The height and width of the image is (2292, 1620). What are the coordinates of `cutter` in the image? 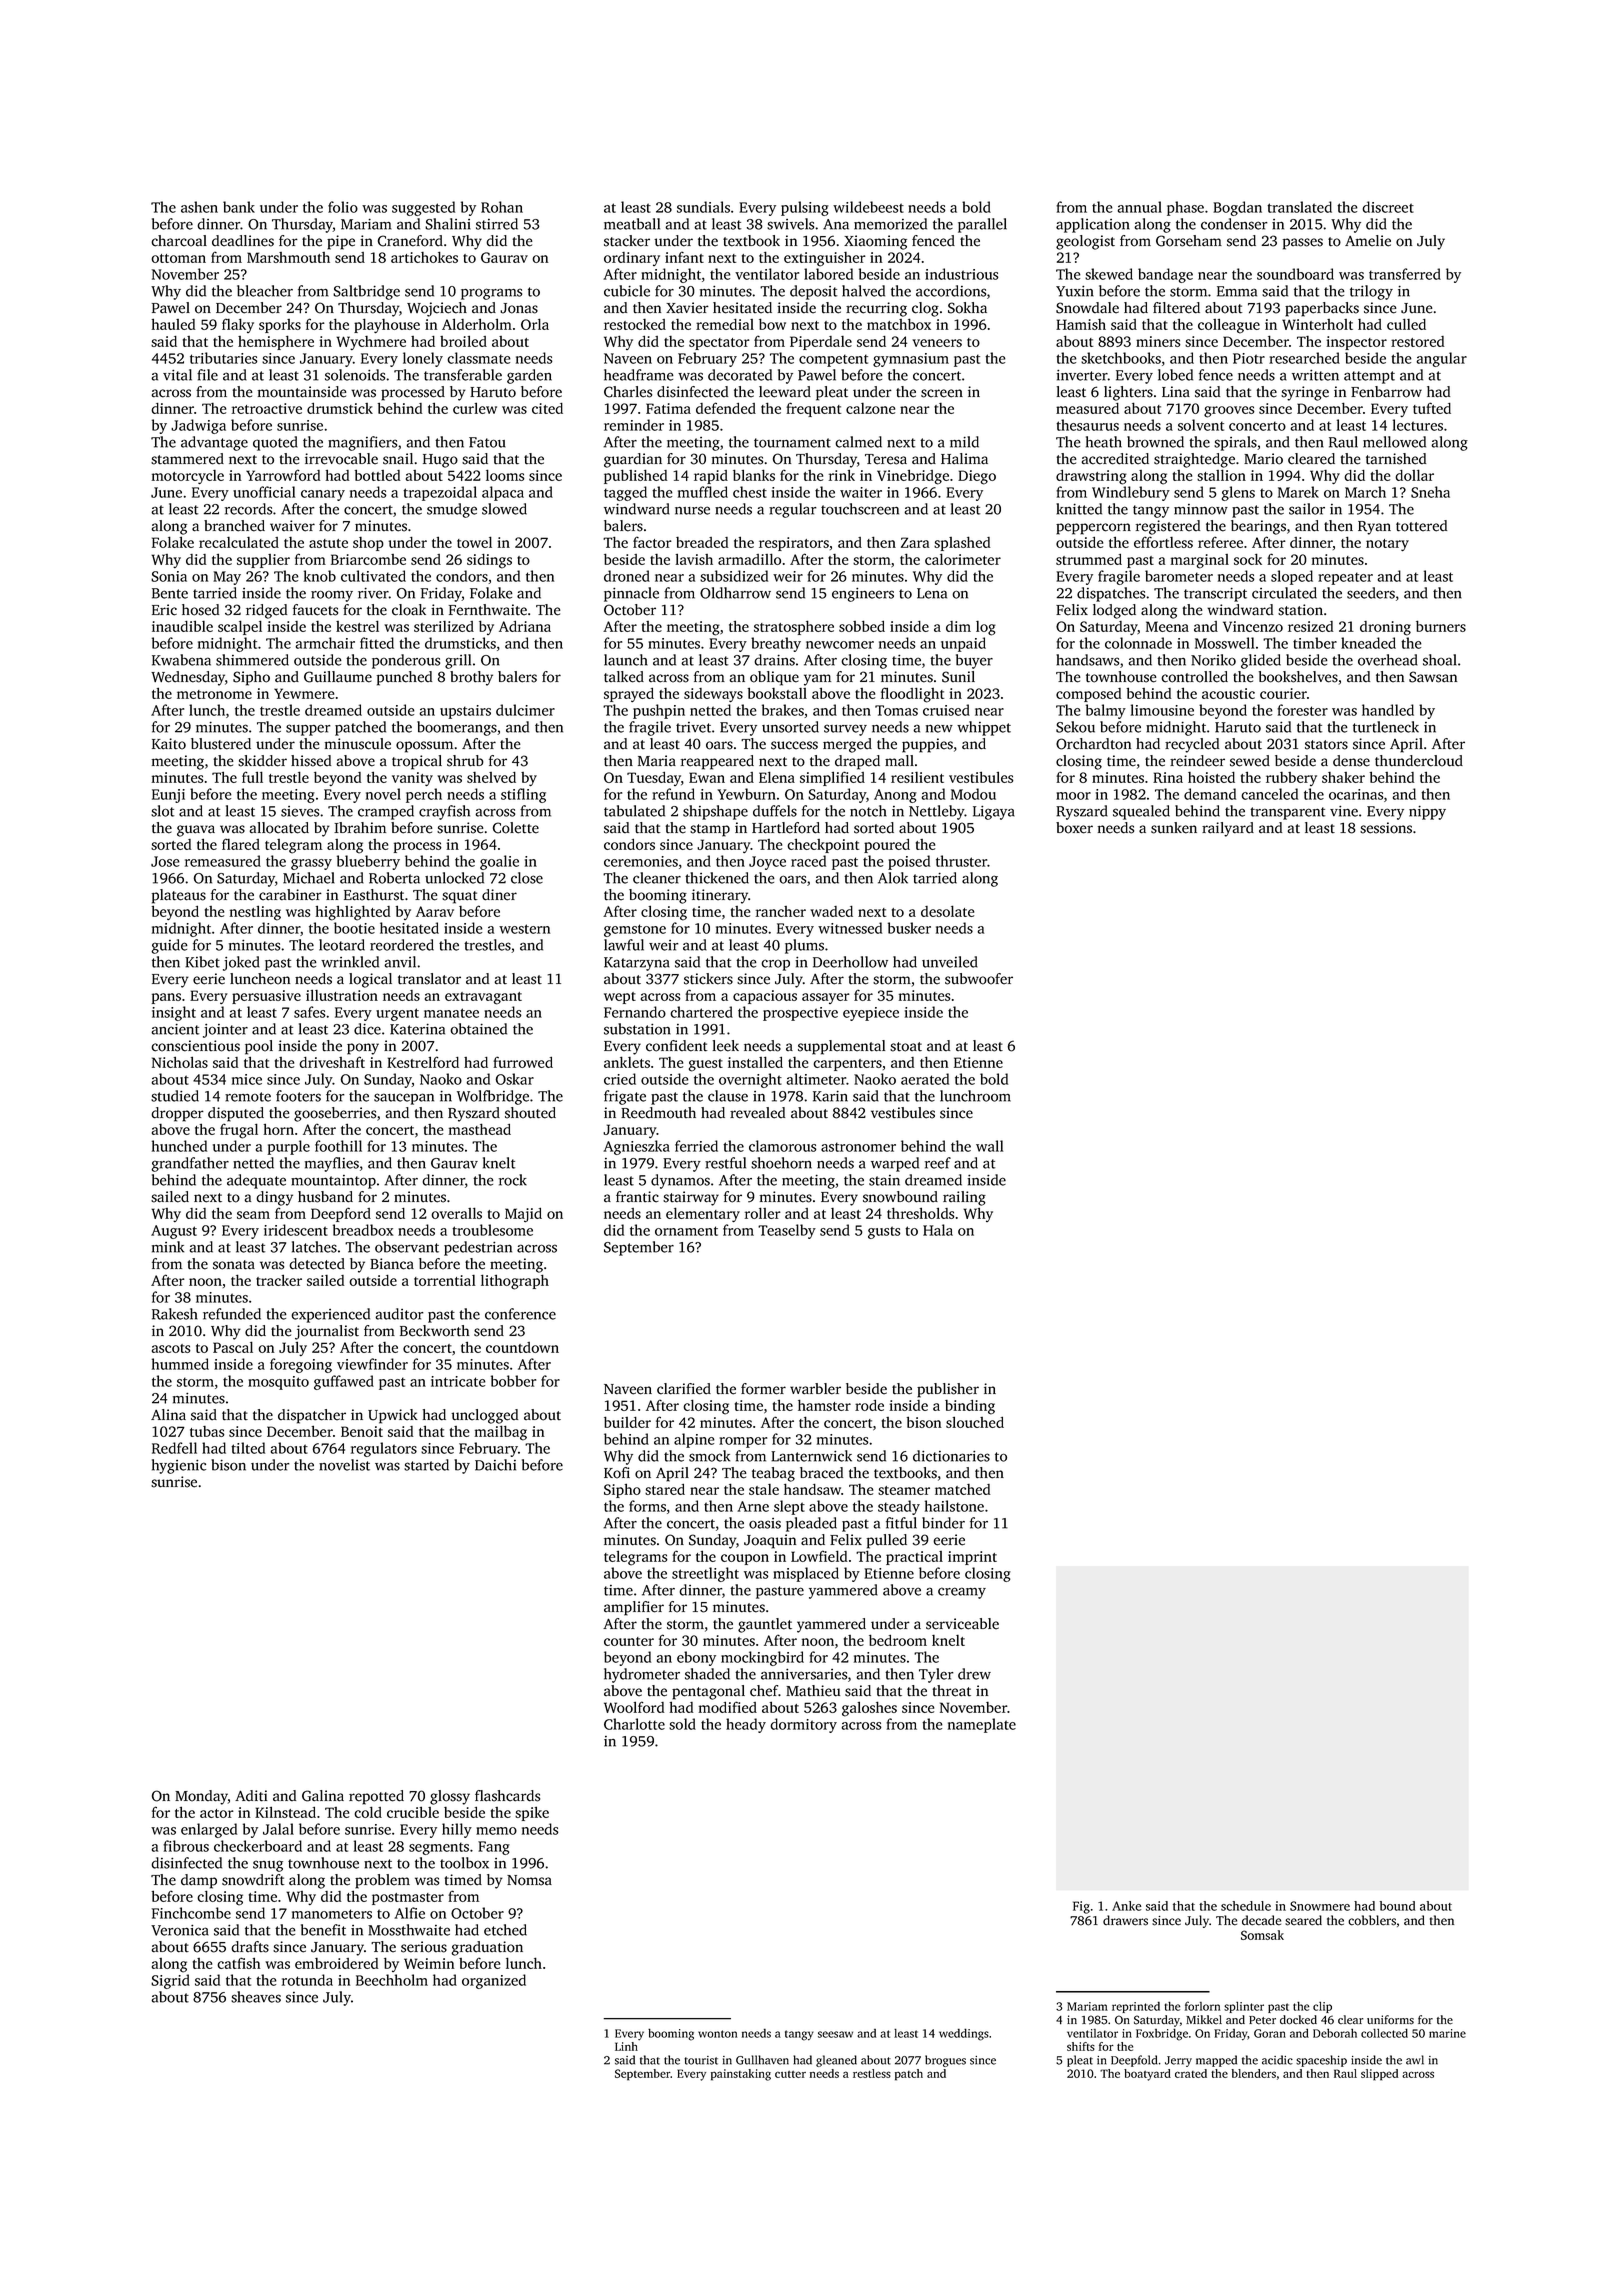 It's located at (790, 2074).
